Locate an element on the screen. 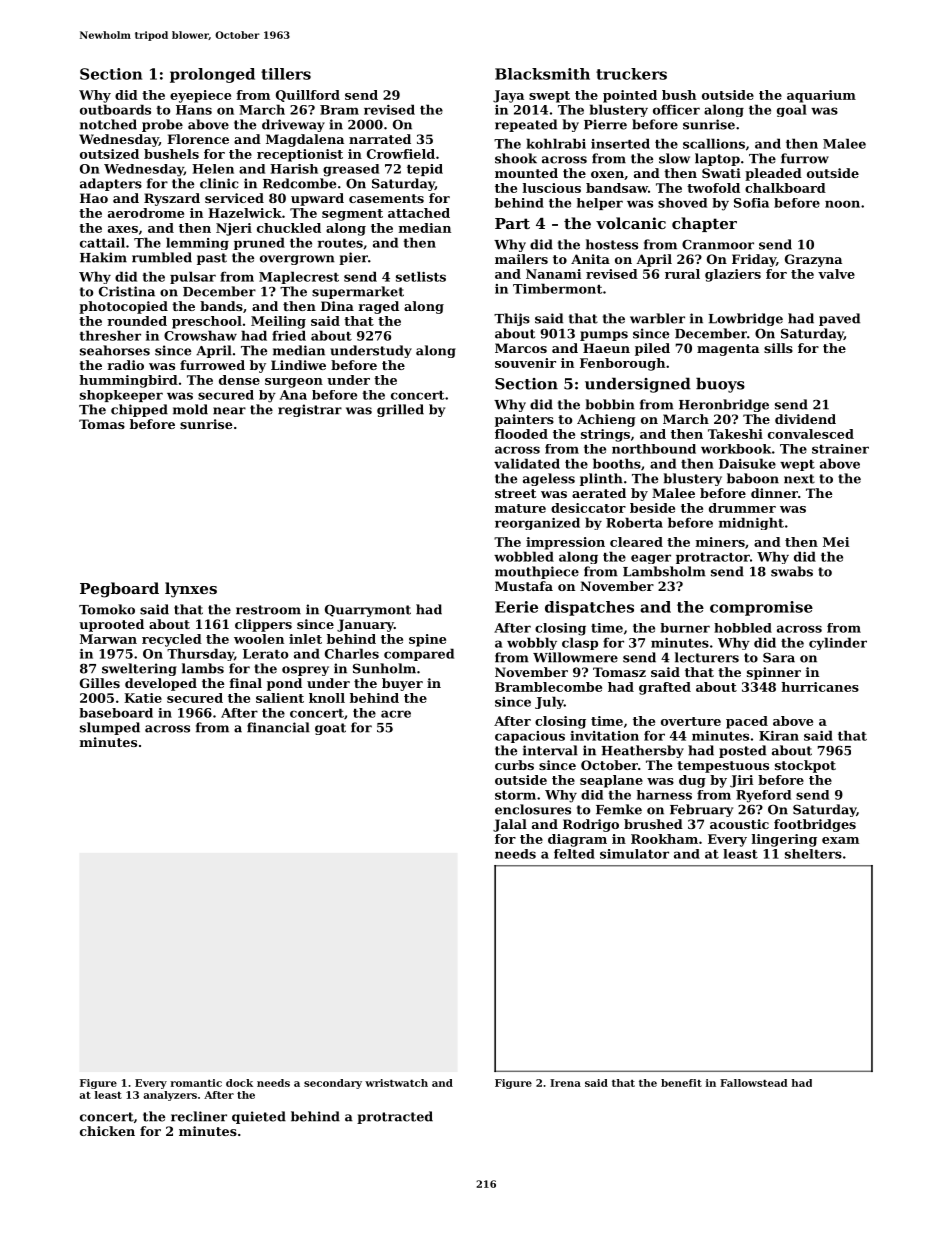  Jalal is located at coordinates (510, 825).
